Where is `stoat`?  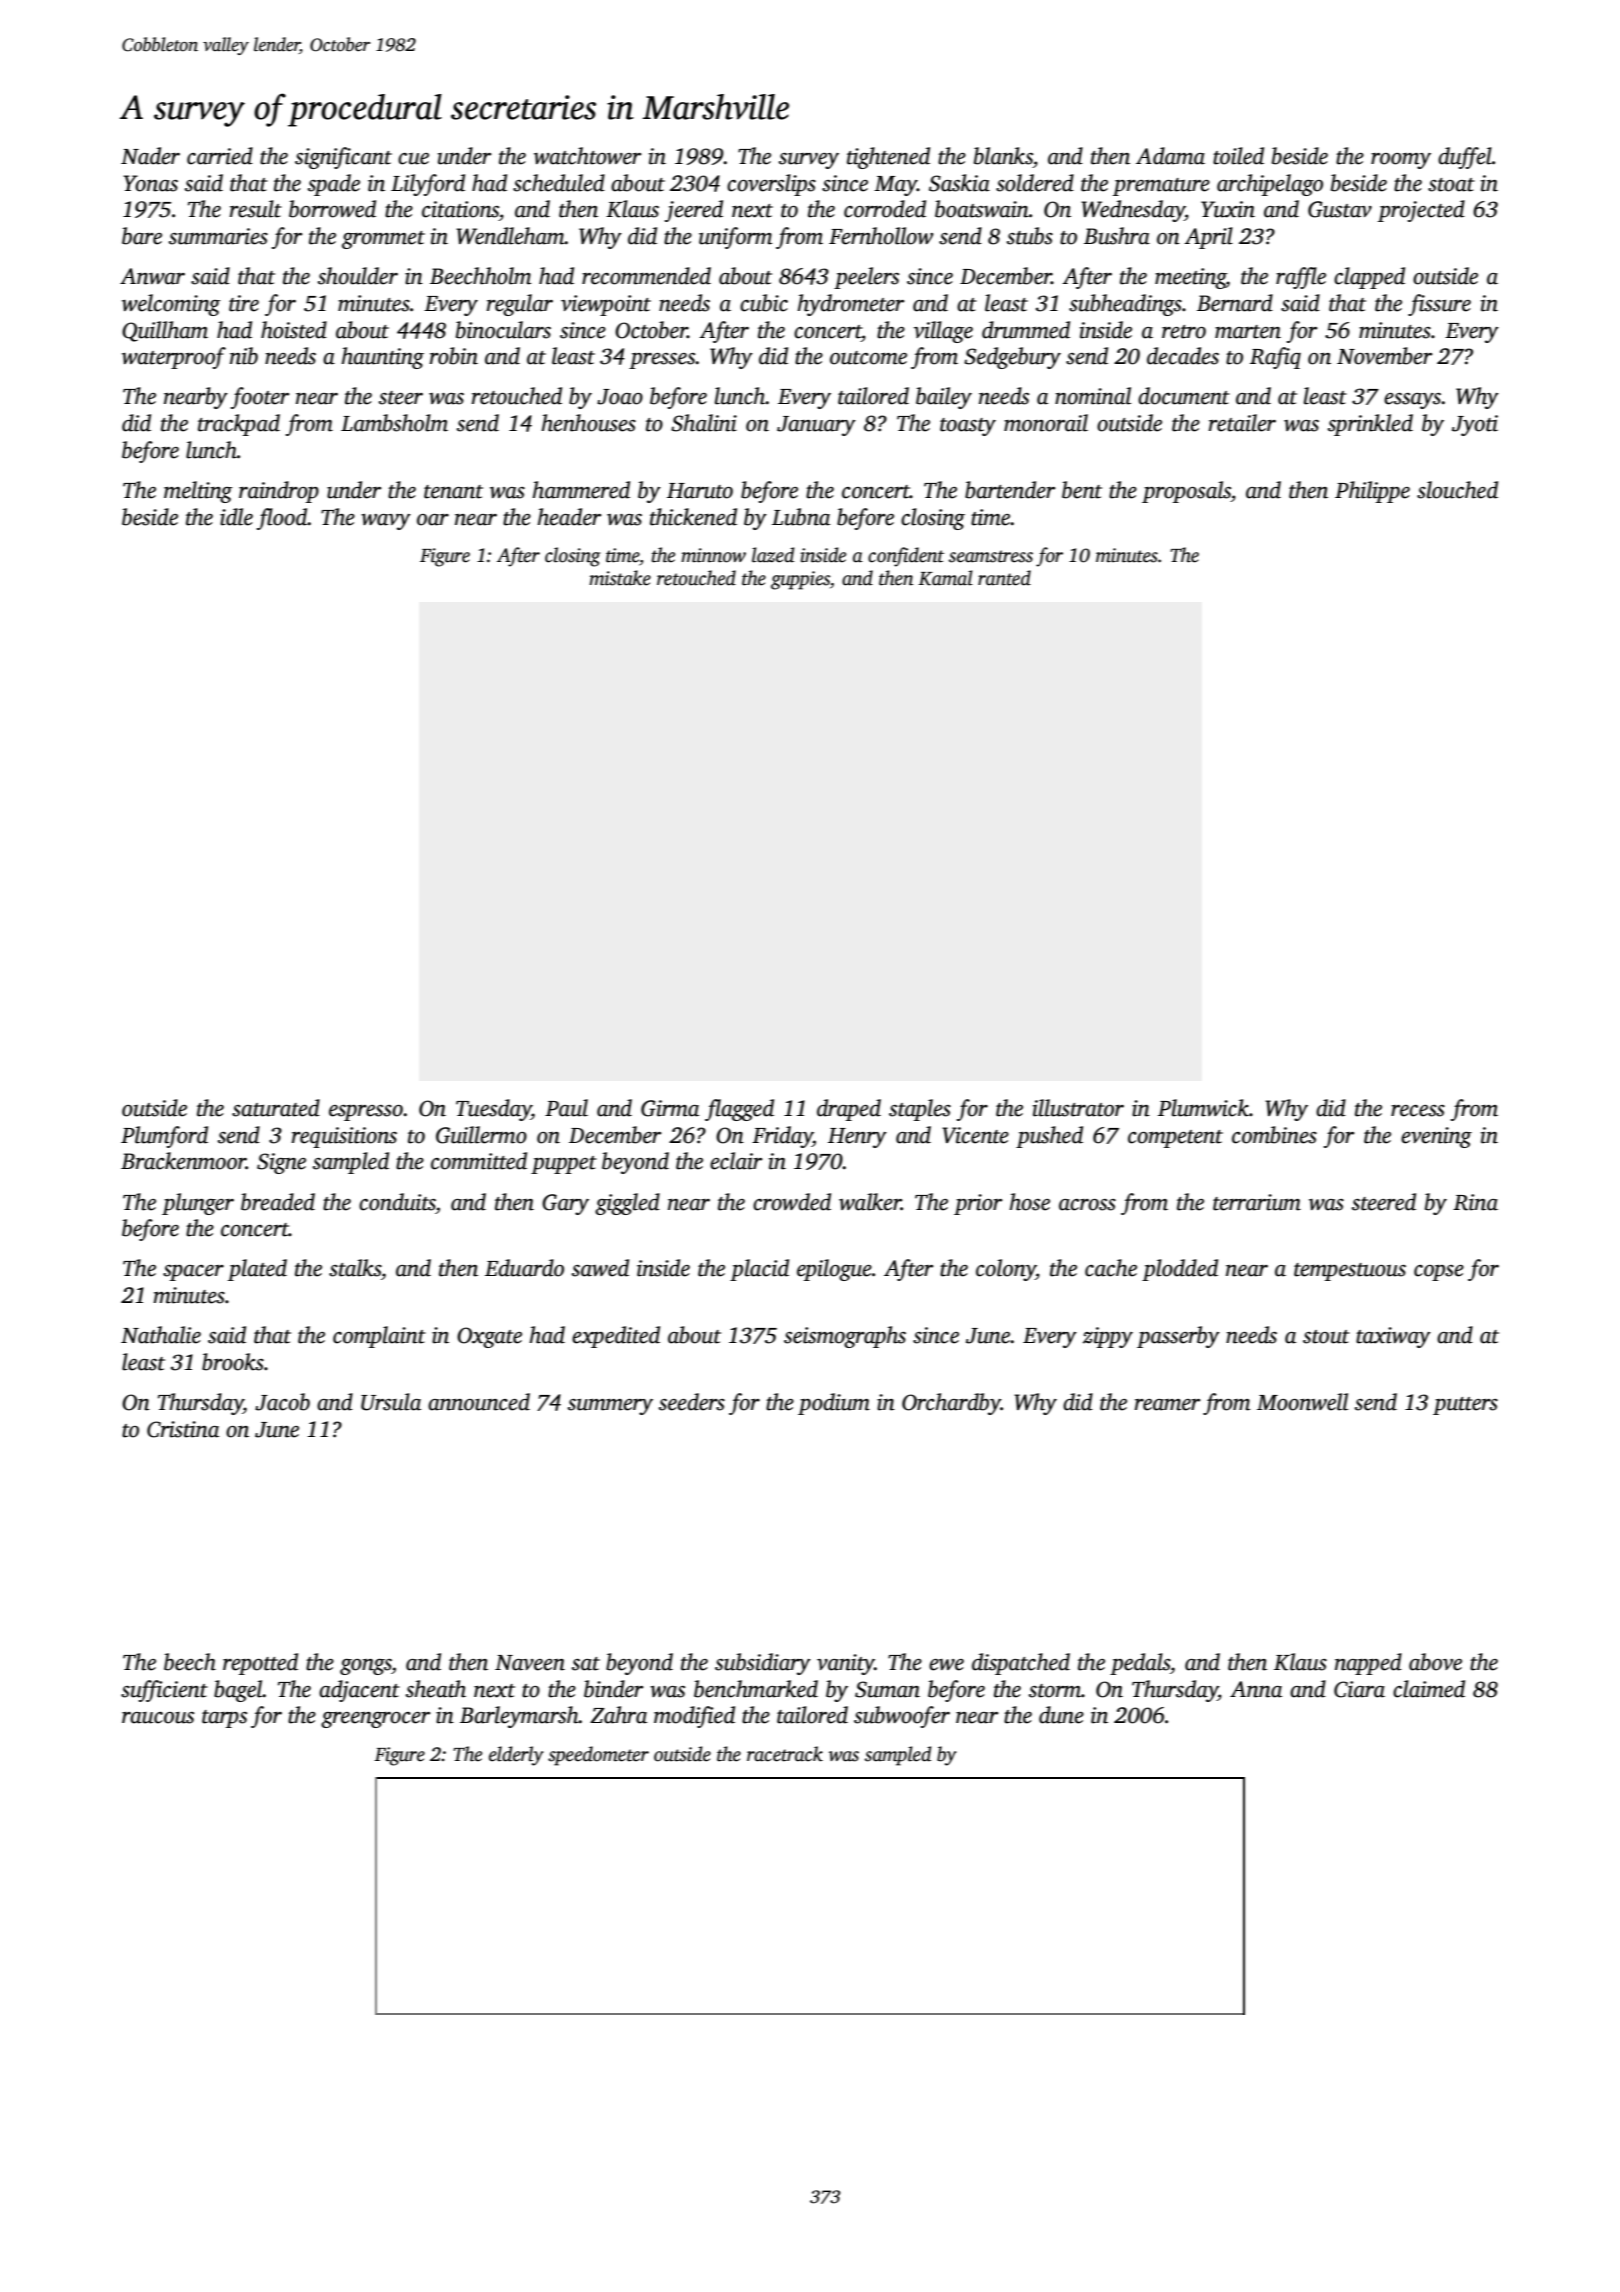 stoat is located at coordinates (1451, 185).
